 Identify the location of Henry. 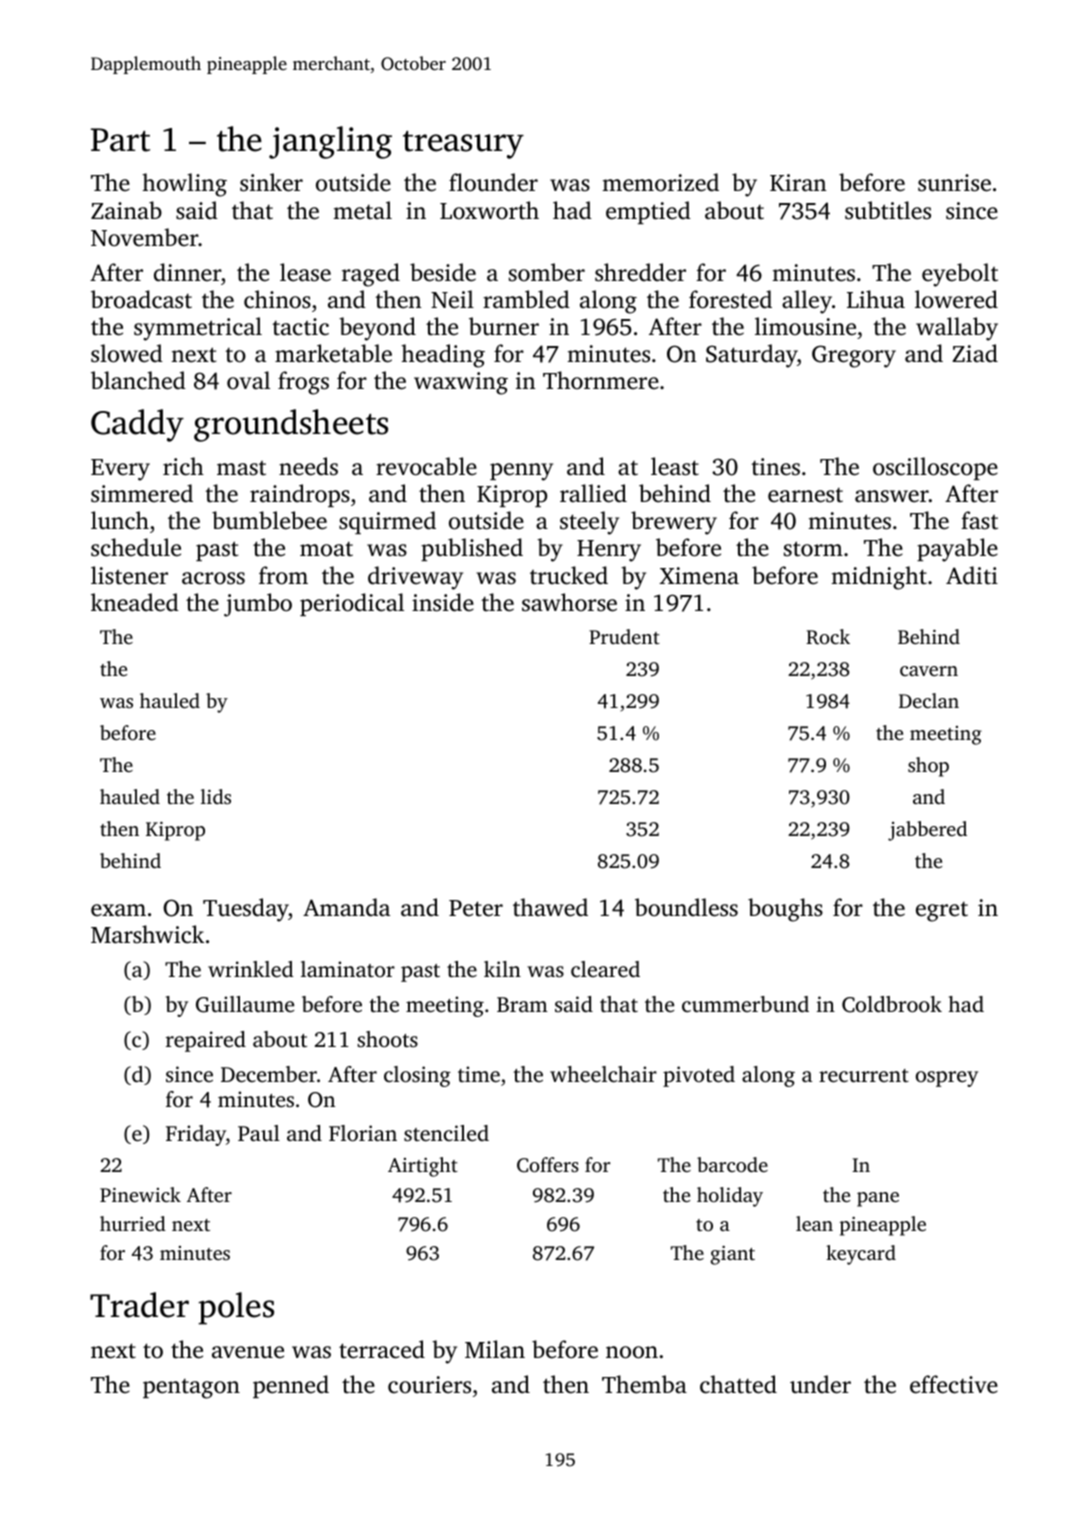
(609, 551).
